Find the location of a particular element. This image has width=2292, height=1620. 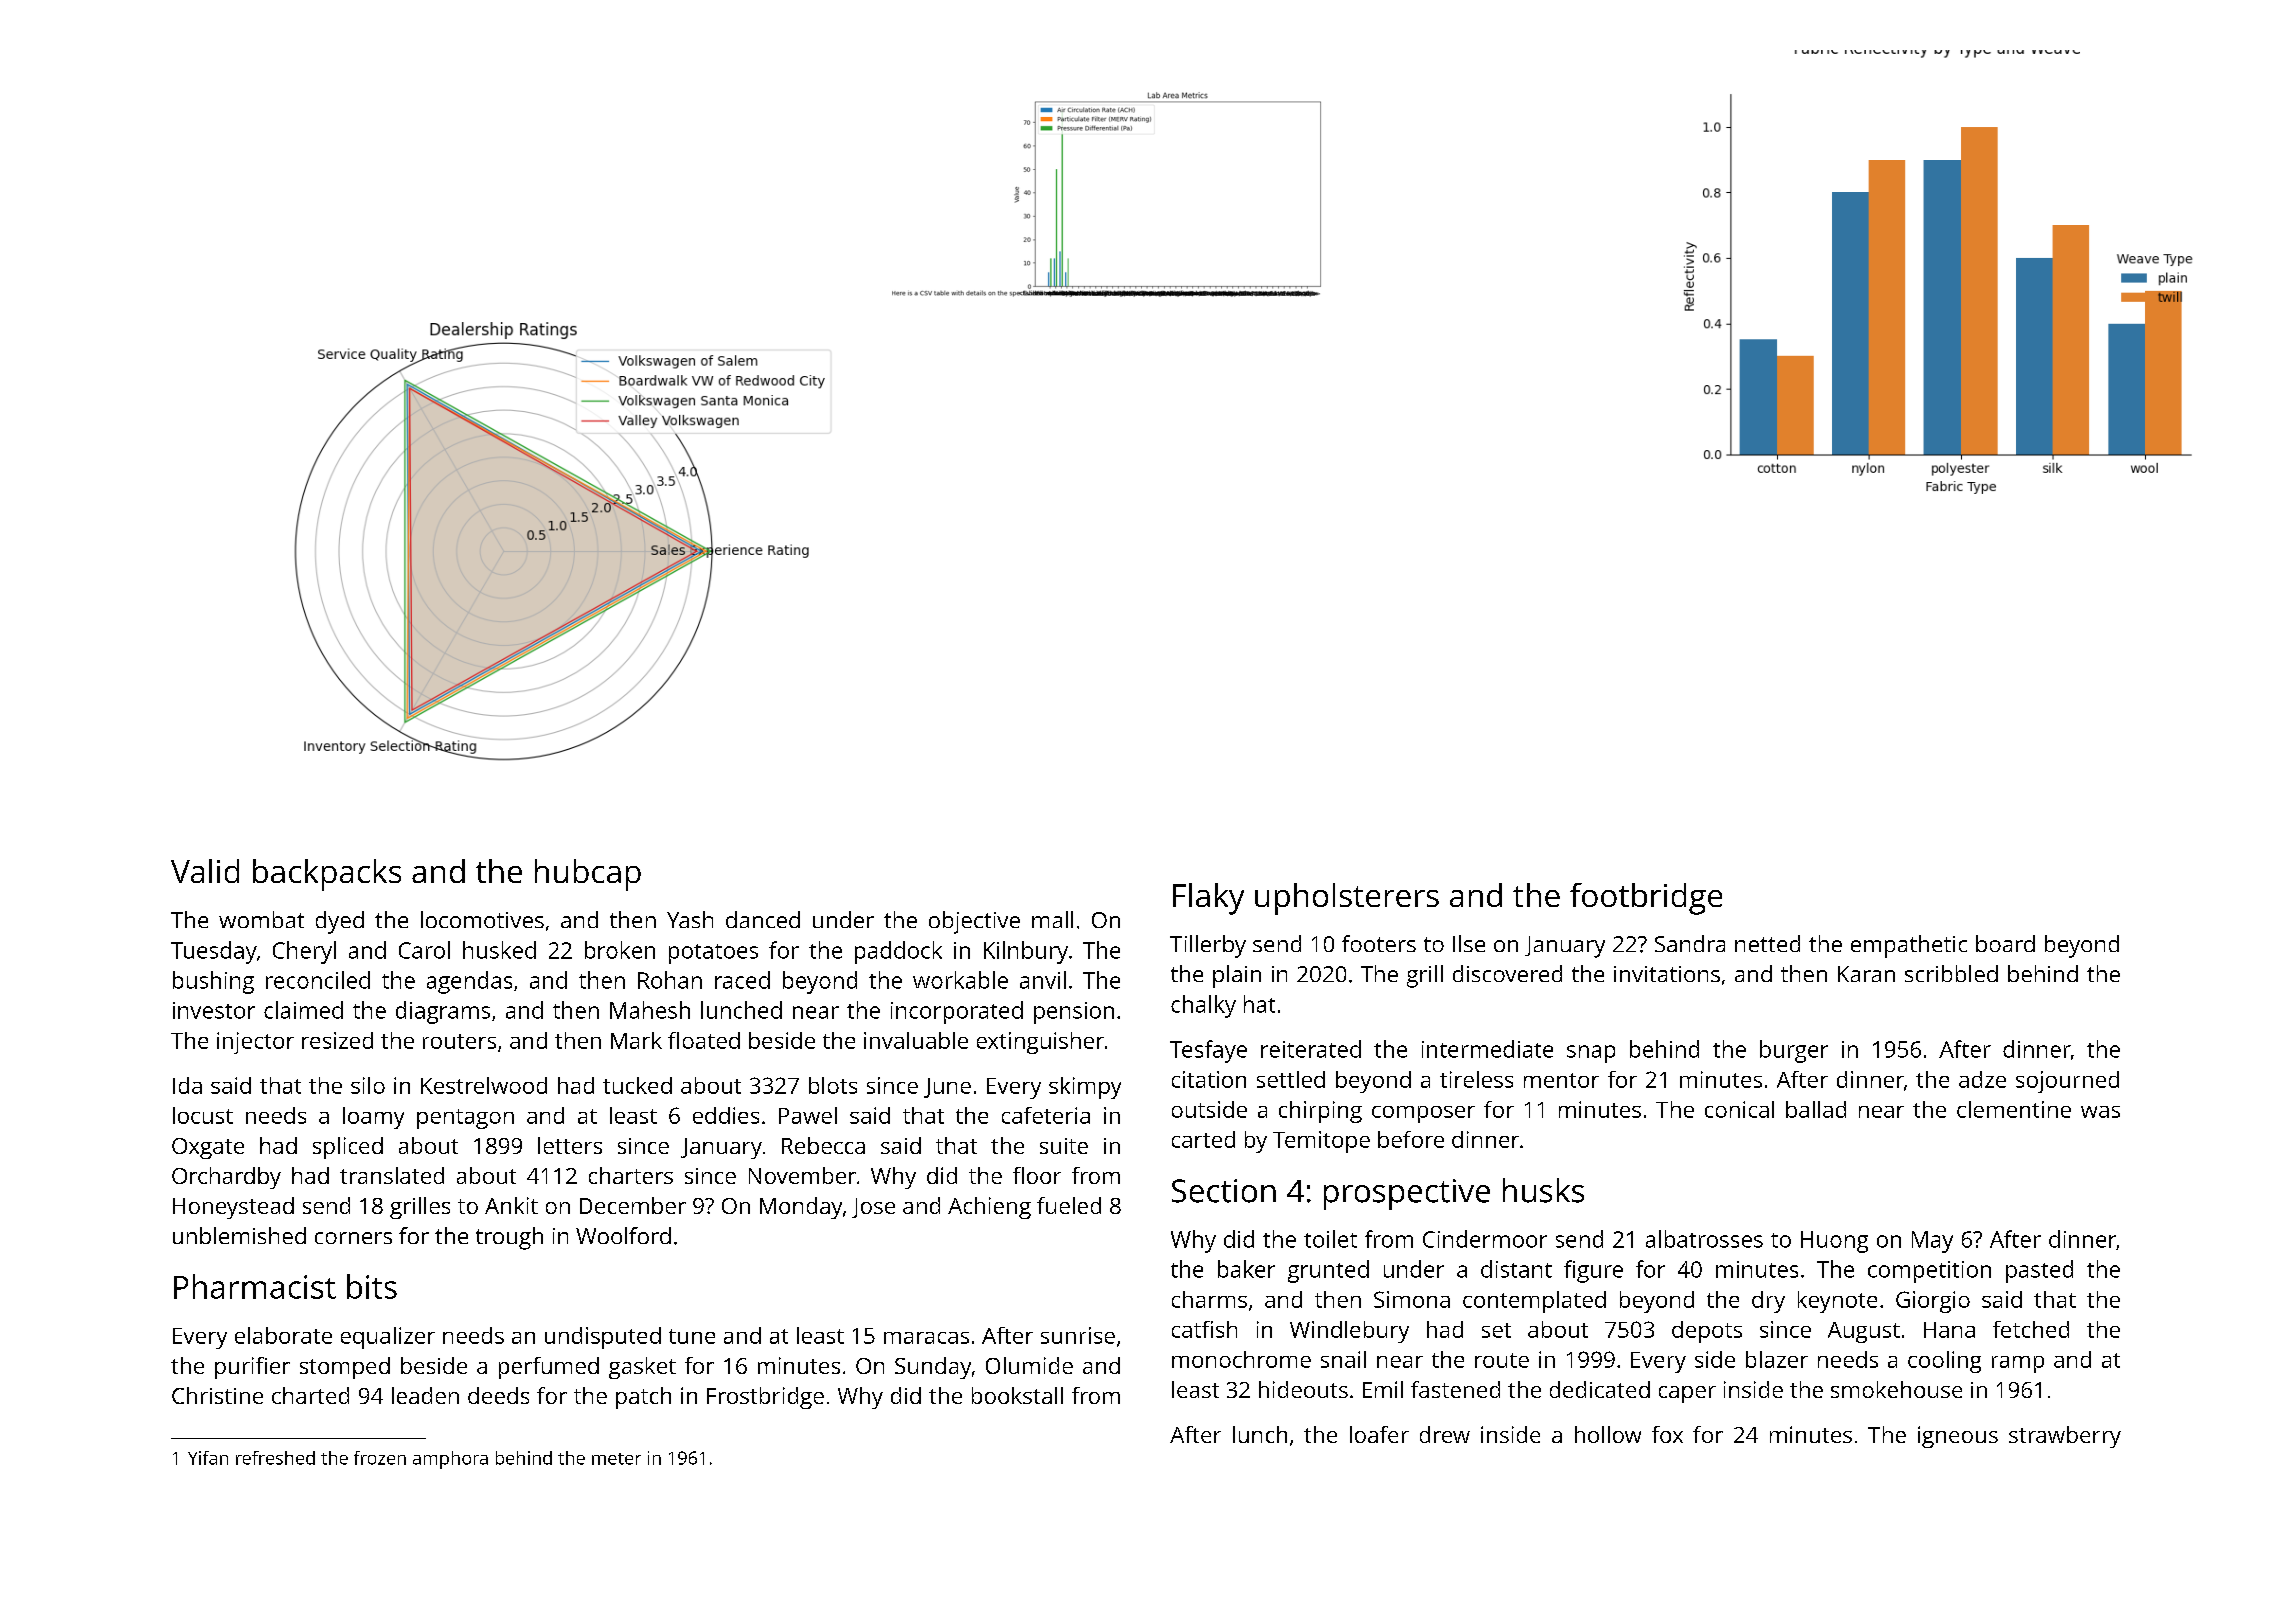

locust is located at coordinates (203, 1115).
